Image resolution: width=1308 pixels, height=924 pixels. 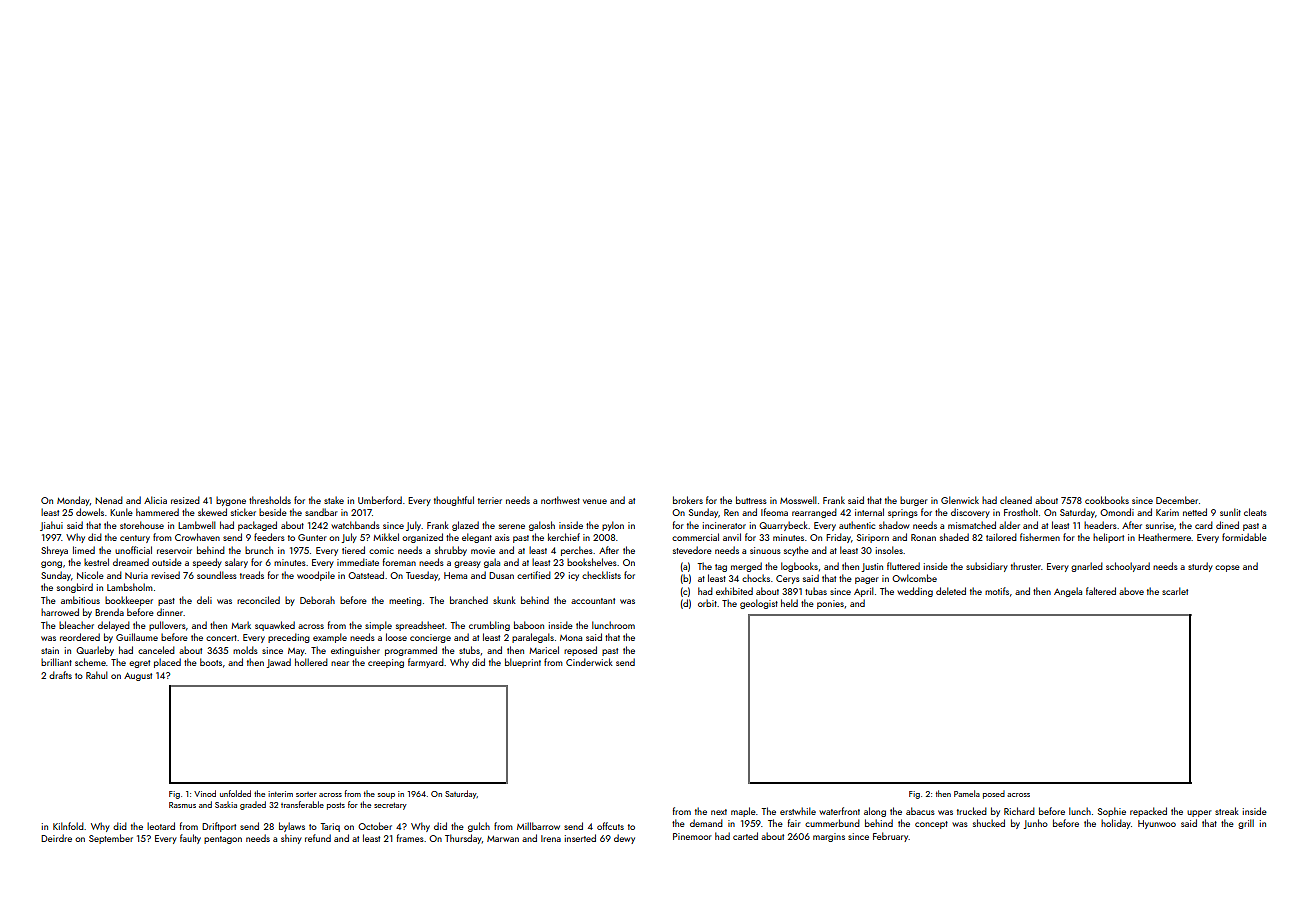 I want to click on next, so click(x=719, y=812).
